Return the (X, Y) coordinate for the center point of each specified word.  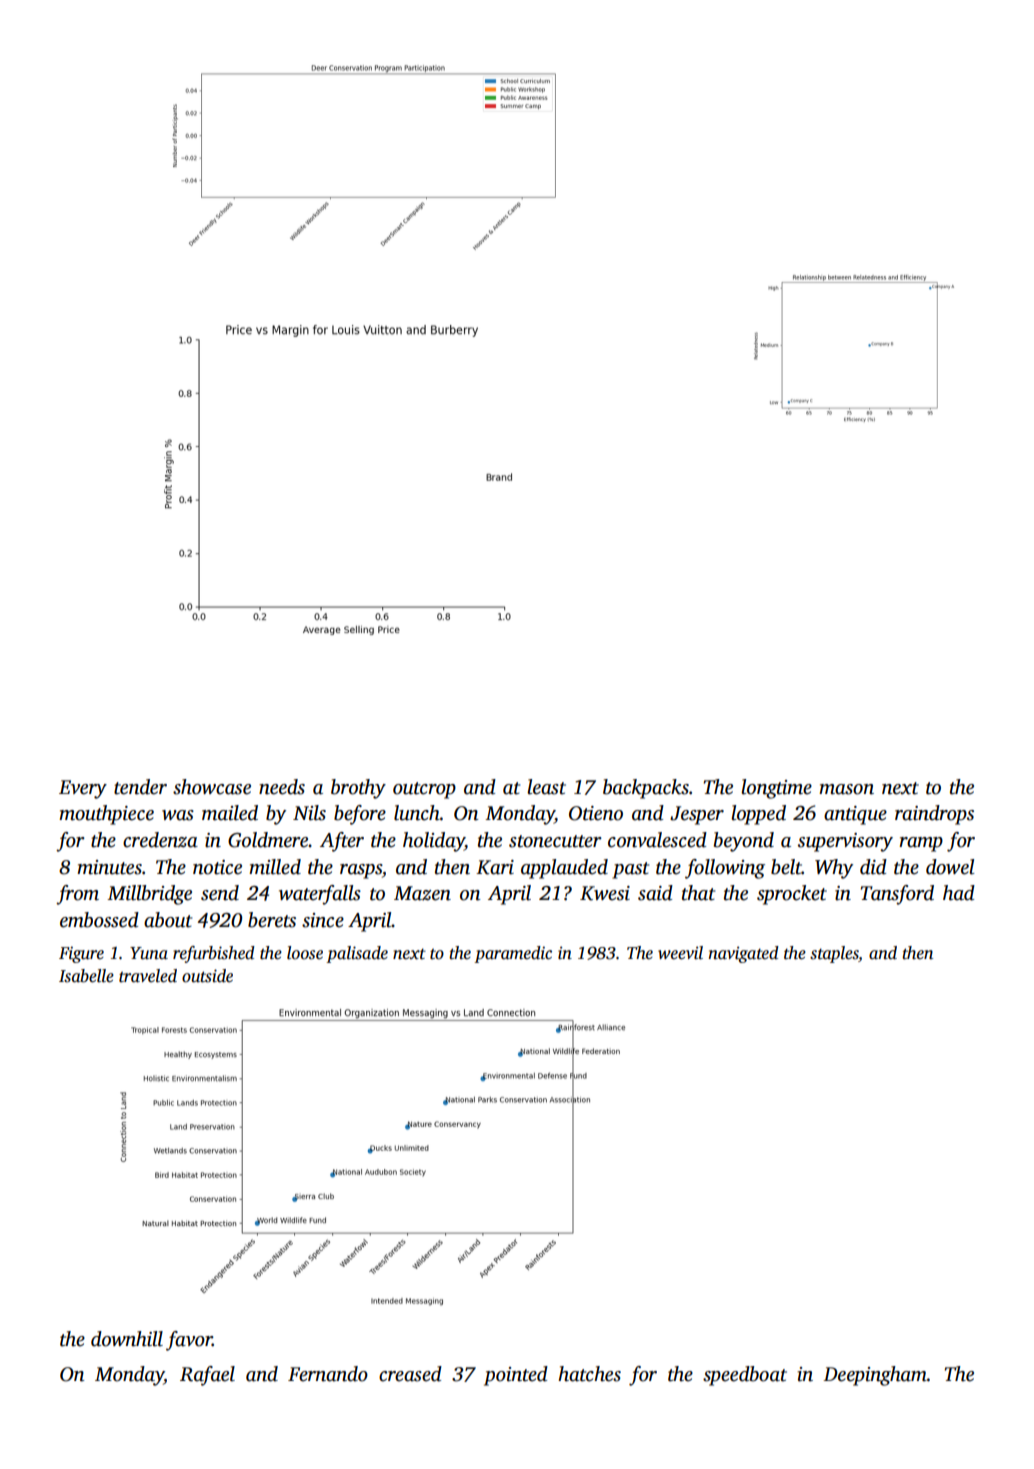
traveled (148, 976)
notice (217, 867)
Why (834, 869)
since (323, 920)
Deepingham (875, 1376)
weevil (680, 953)
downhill (127, 1339)
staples (834, 954)
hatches (589, 1374)
